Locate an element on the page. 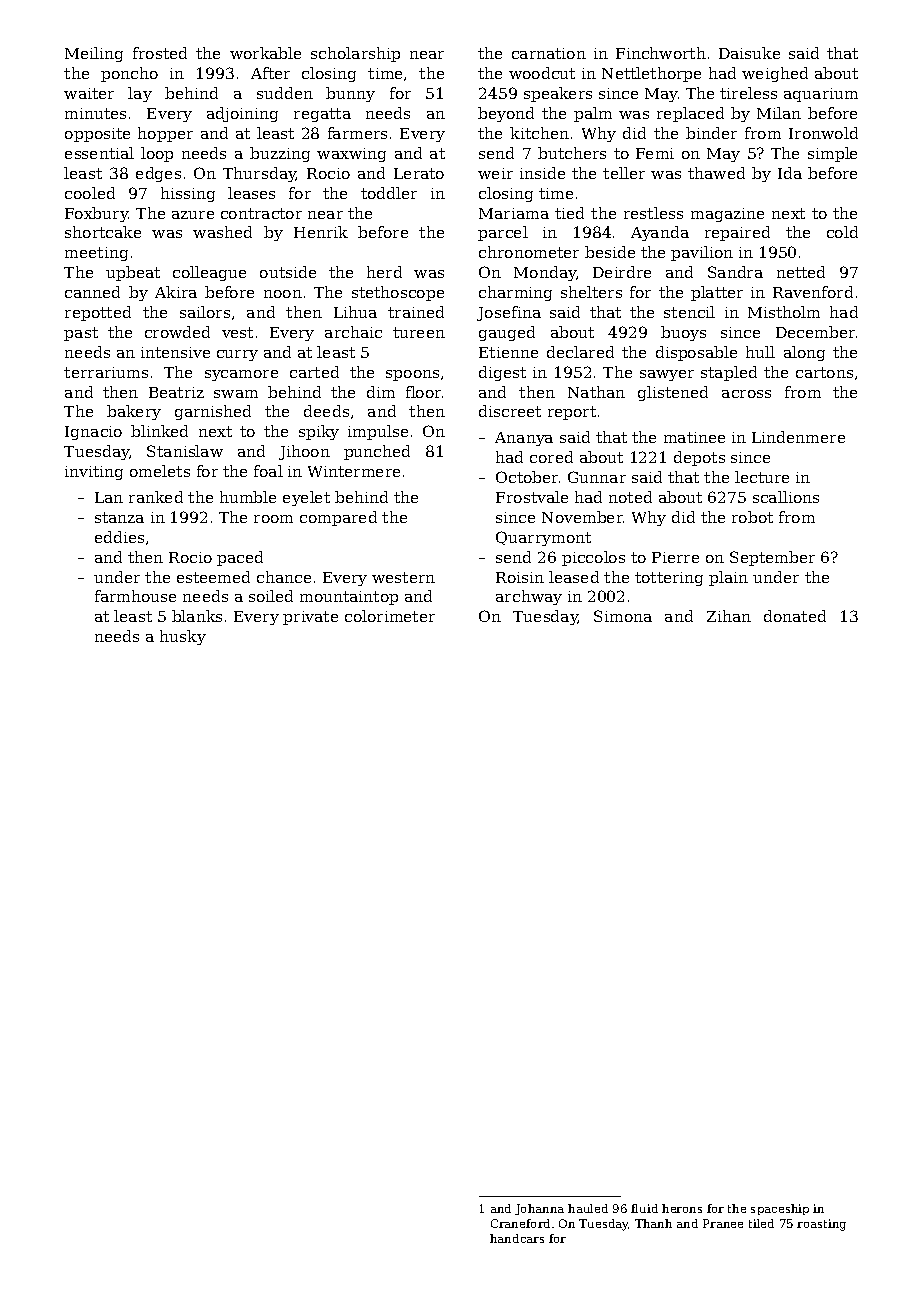  handcars is located at coordinates (517, 1238).
